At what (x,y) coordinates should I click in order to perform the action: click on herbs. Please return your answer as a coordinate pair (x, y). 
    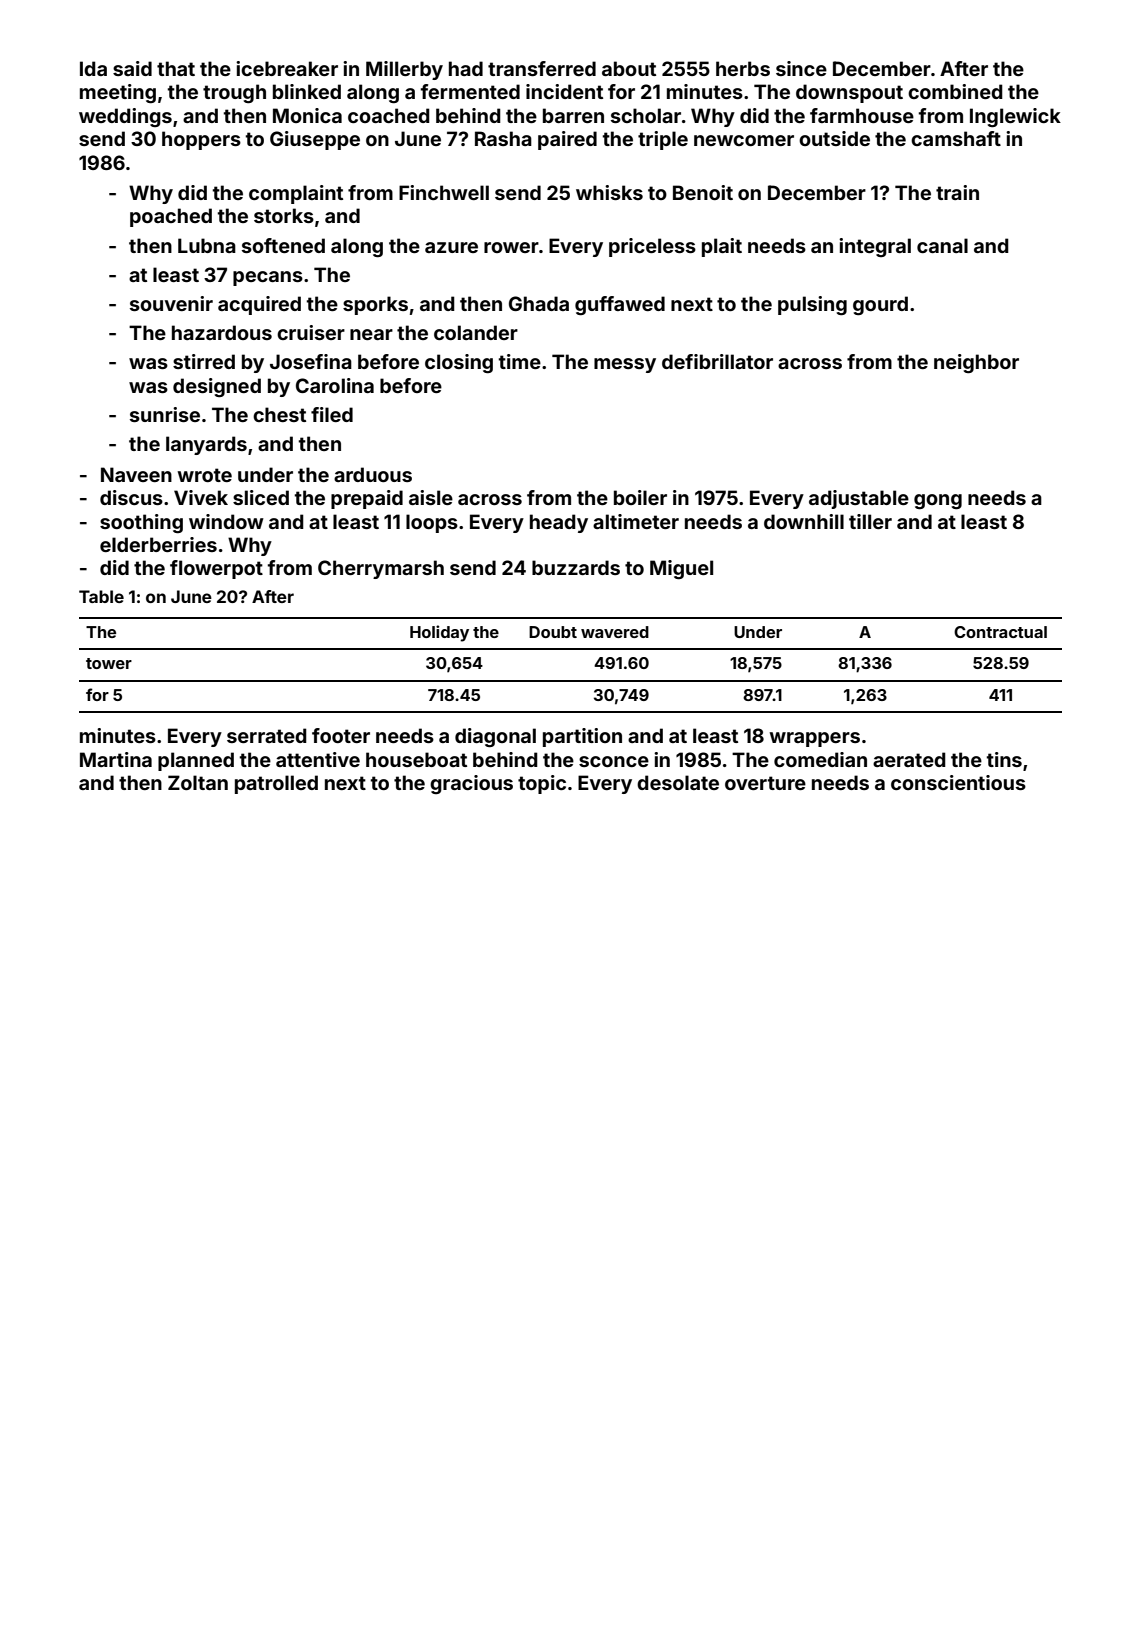
    Looking at the image, I should click on (743, 68).
